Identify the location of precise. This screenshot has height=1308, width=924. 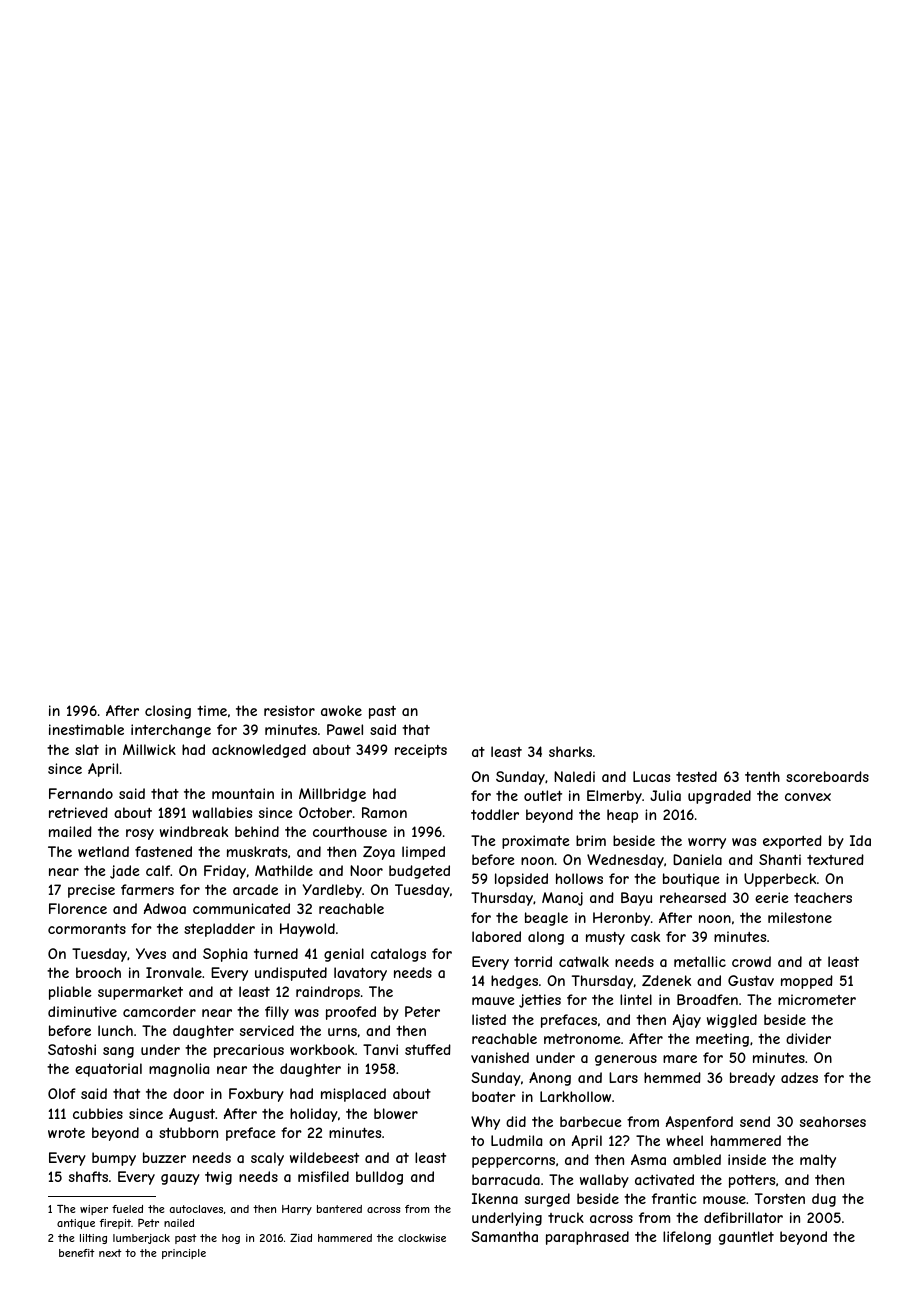
(91, 891).
